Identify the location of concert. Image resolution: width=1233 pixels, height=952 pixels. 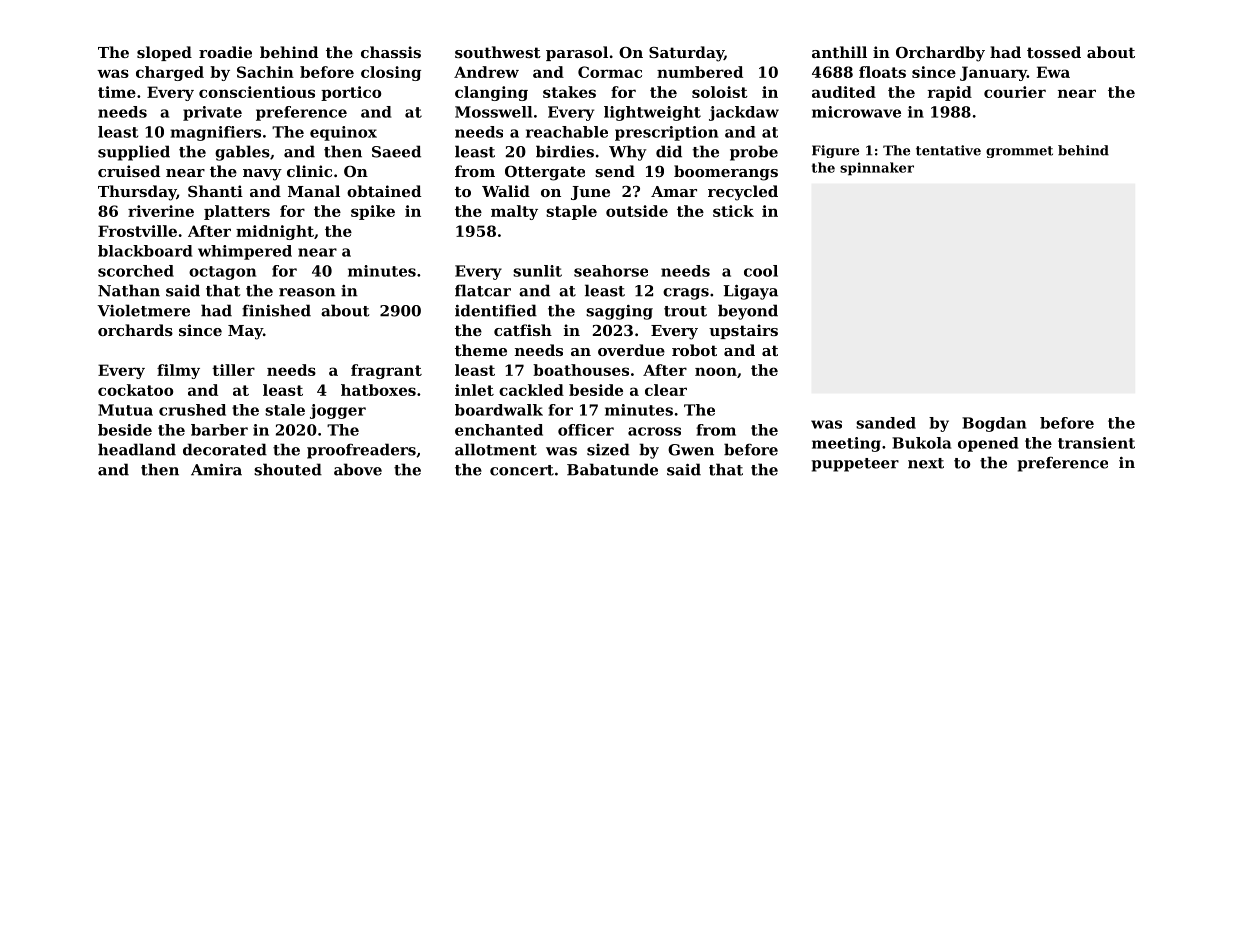
(522, 470).
